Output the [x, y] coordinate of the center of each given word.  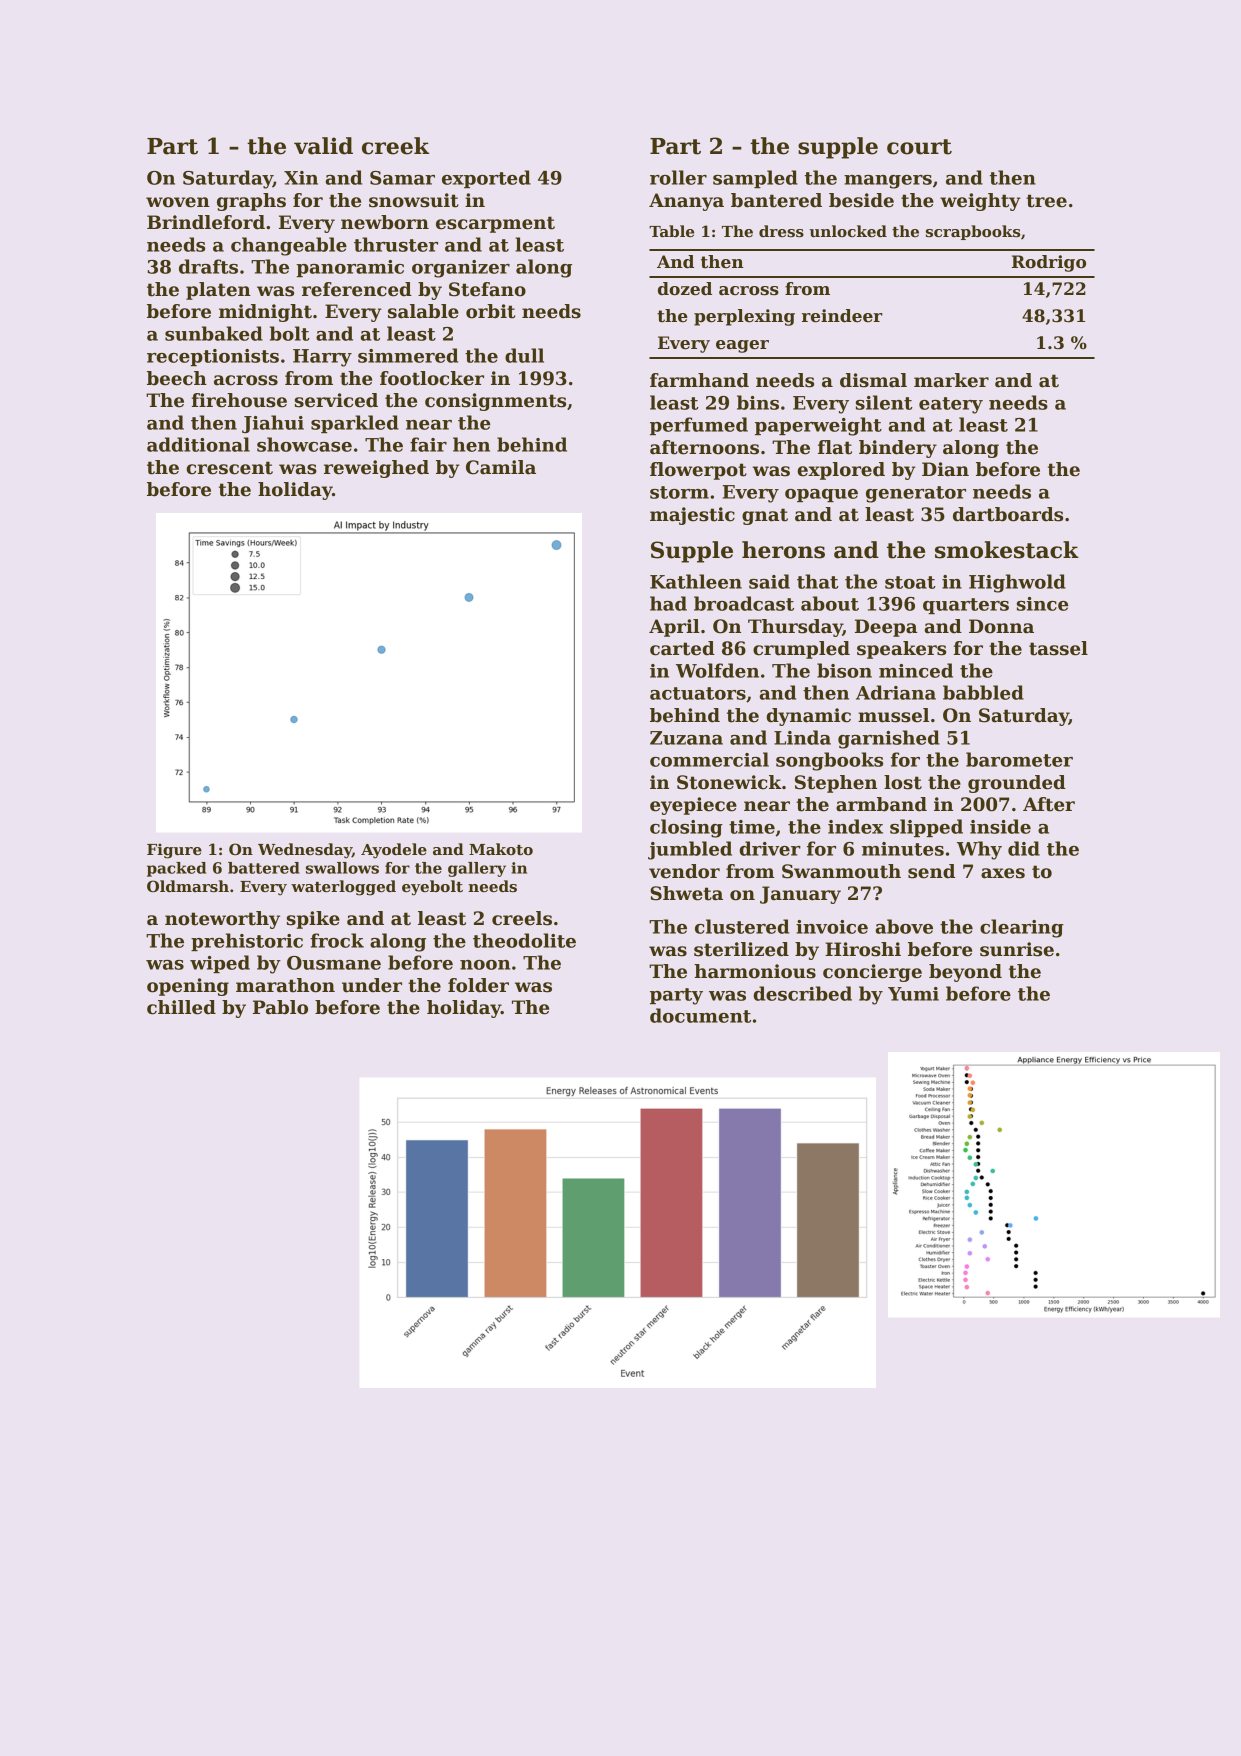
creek [395, 146]
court [919, 147]
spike [313, 920]
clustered [742, 926]
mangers [888, 182]
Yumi [913, 994]
